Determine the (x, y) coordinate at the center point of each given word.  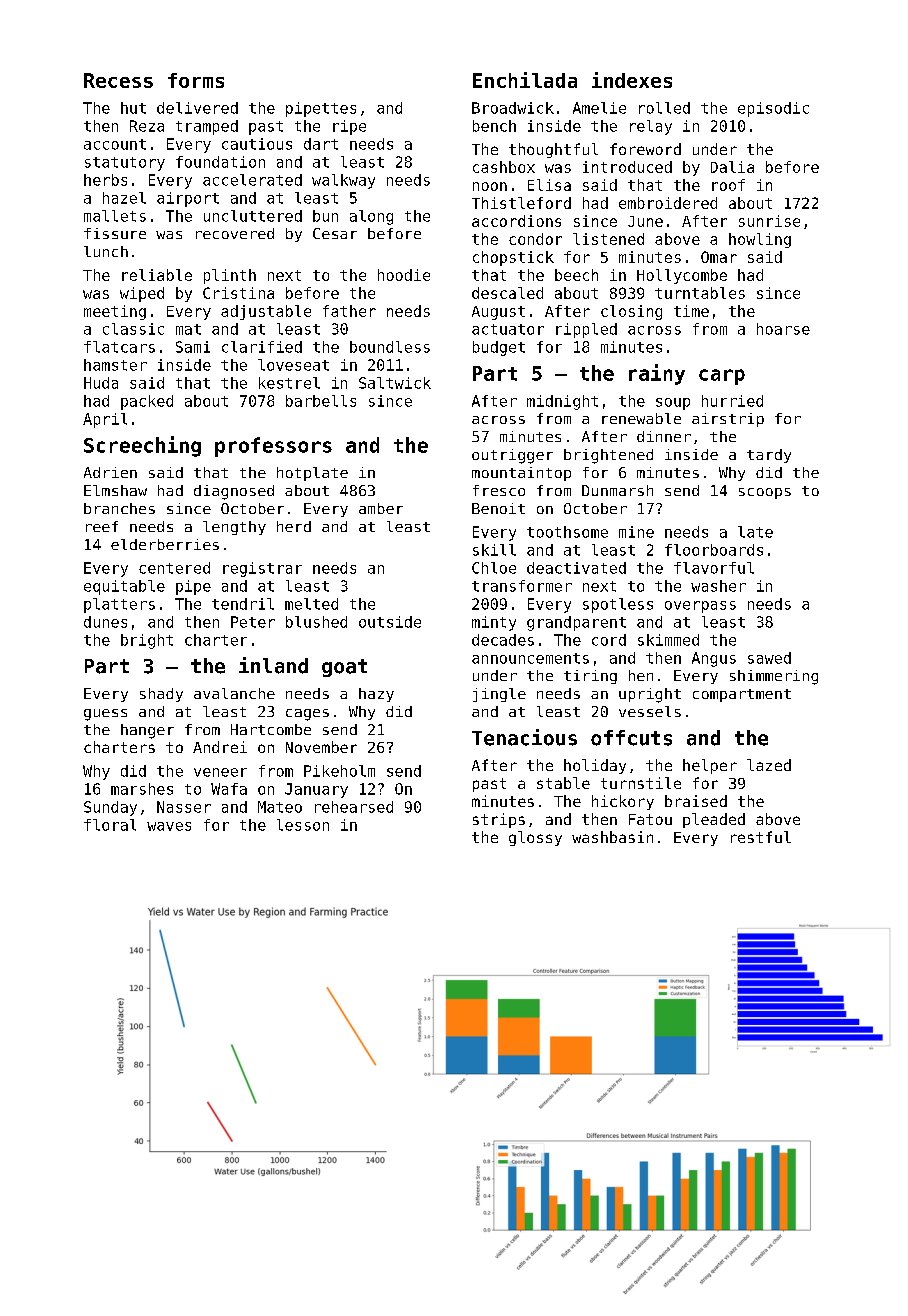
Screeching (142, 446)
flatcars (119, 347)
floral (110, 825)
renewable (641, 418)
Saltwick (395, 383)
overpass (700, 607)
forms (196, 80)
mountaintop (521, 474)
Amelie (599, 108)
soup (673, 404)
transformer (522, 586)
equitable (124, 587)
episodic (773, 109)
